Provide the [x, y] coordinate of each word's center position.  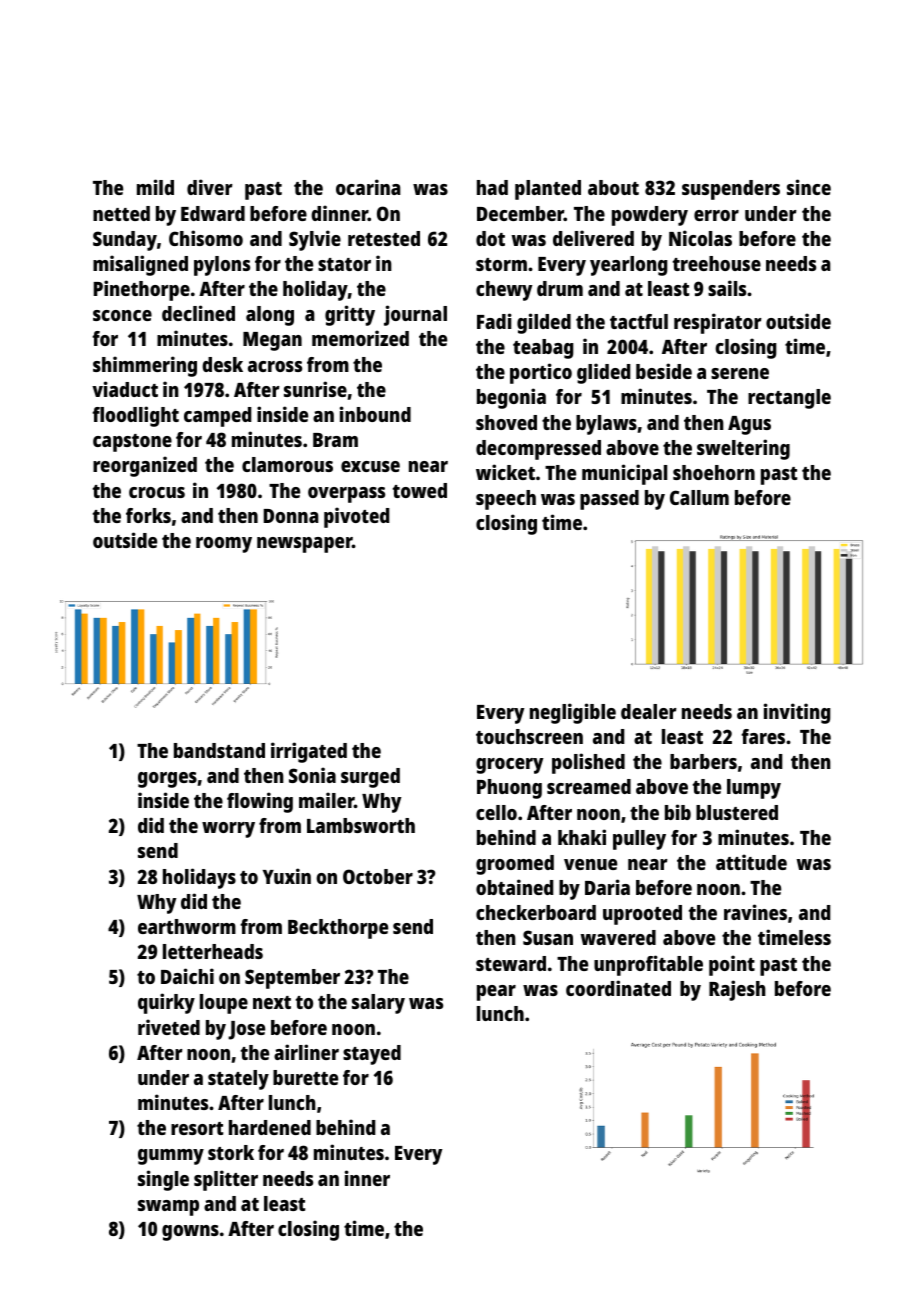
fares [763, 736]
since [809, 187]
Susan [548, 937]
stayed [372, 1055]
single [163, 1180]
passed [609, 500]
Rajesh [737, 990]
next [272, 1002]
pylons [222, 266]
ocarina [368, 187]
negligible [573, 713]
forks [148, 515]
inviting [797, 713]
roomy [224, 545]
